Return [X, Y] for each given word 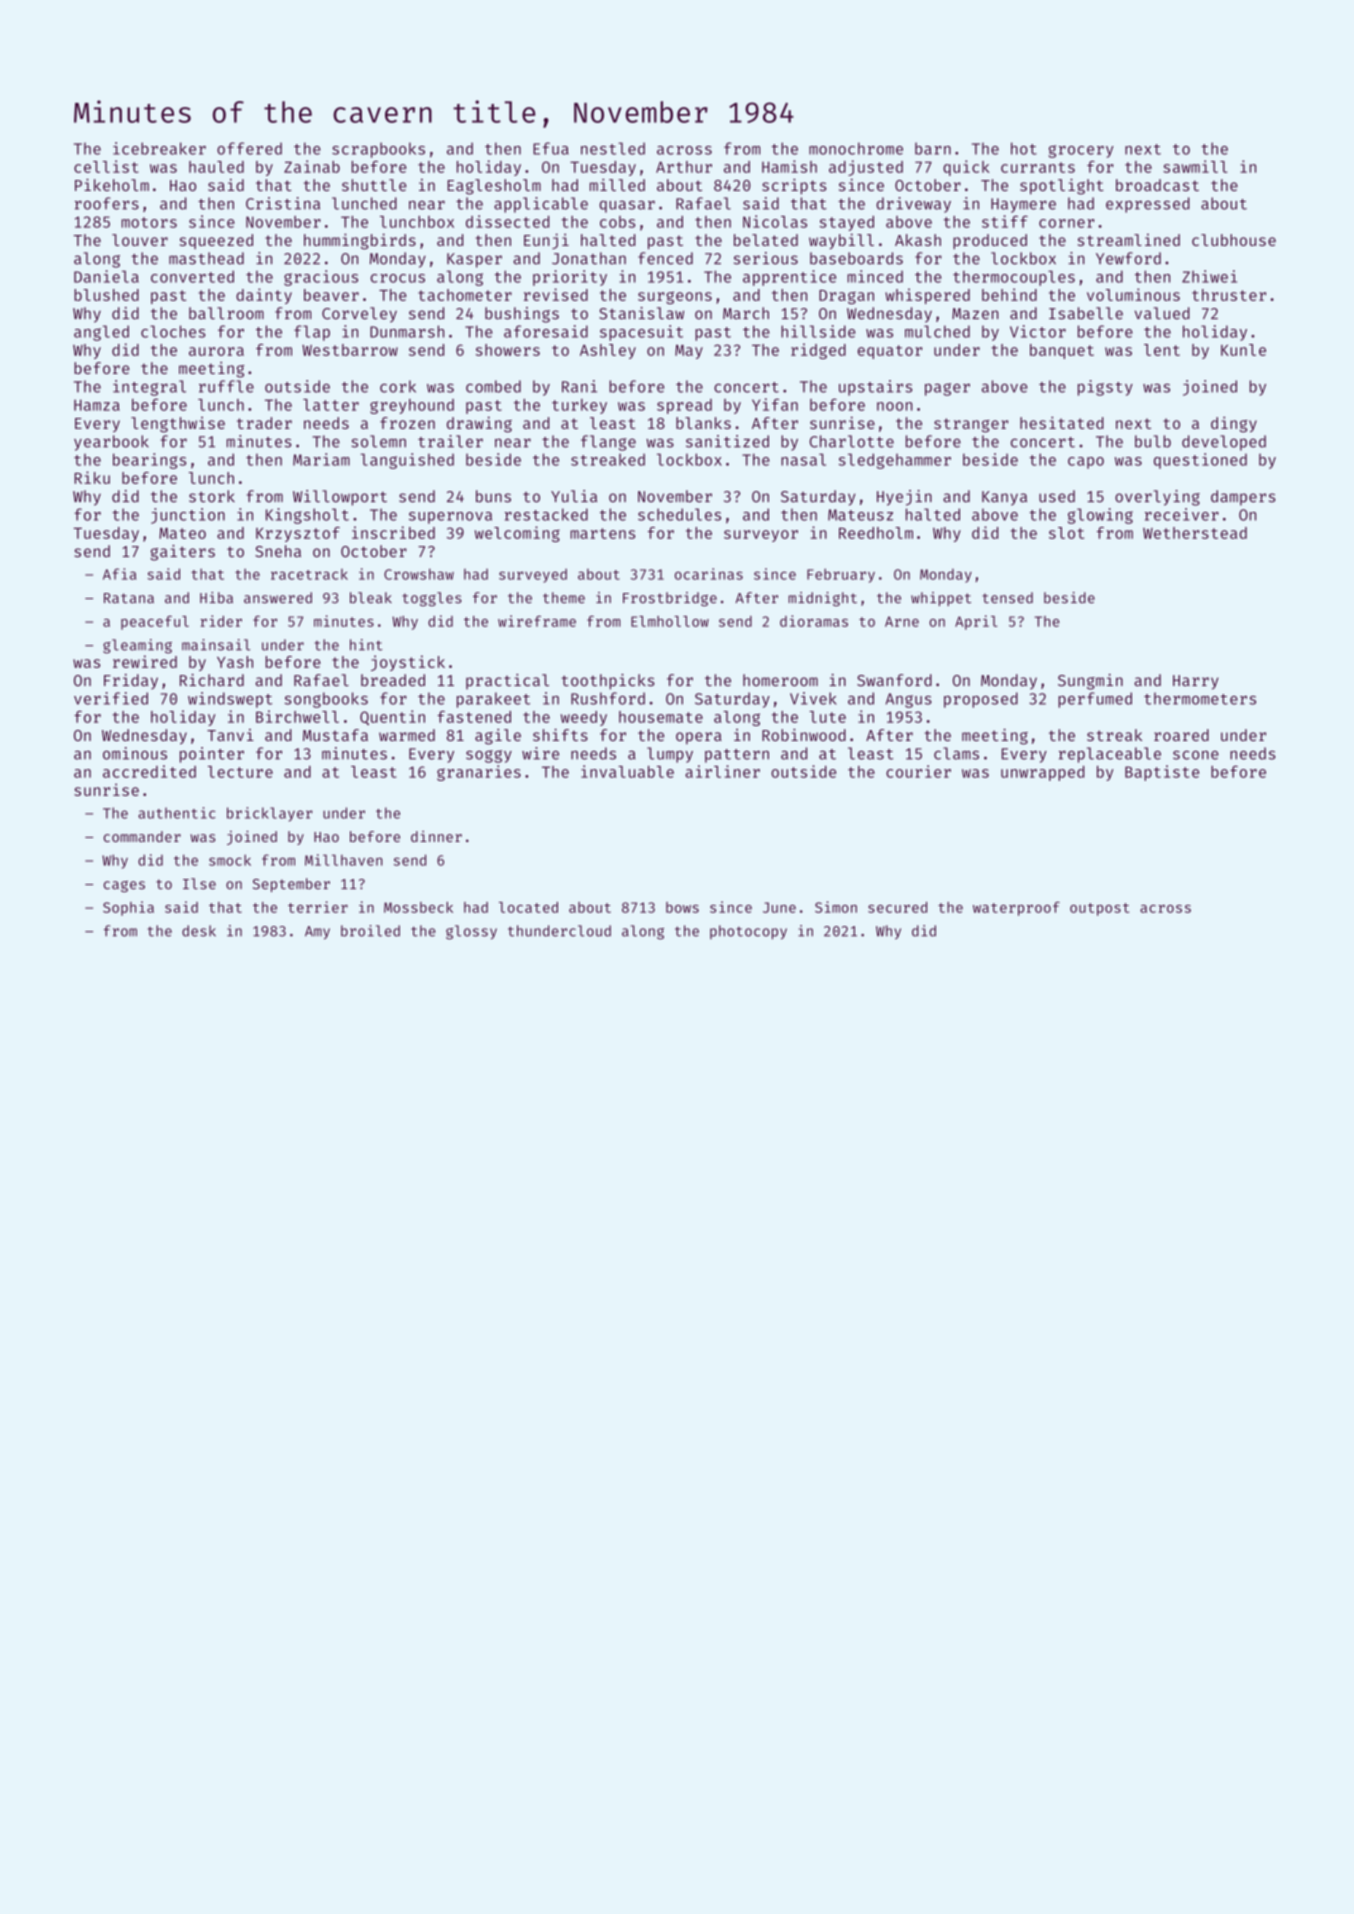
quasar [627, 207]
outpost [1099, 909]
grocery [1081, 151]
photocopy [748, 932]
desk [199, 931]
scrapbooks [378, 150]
